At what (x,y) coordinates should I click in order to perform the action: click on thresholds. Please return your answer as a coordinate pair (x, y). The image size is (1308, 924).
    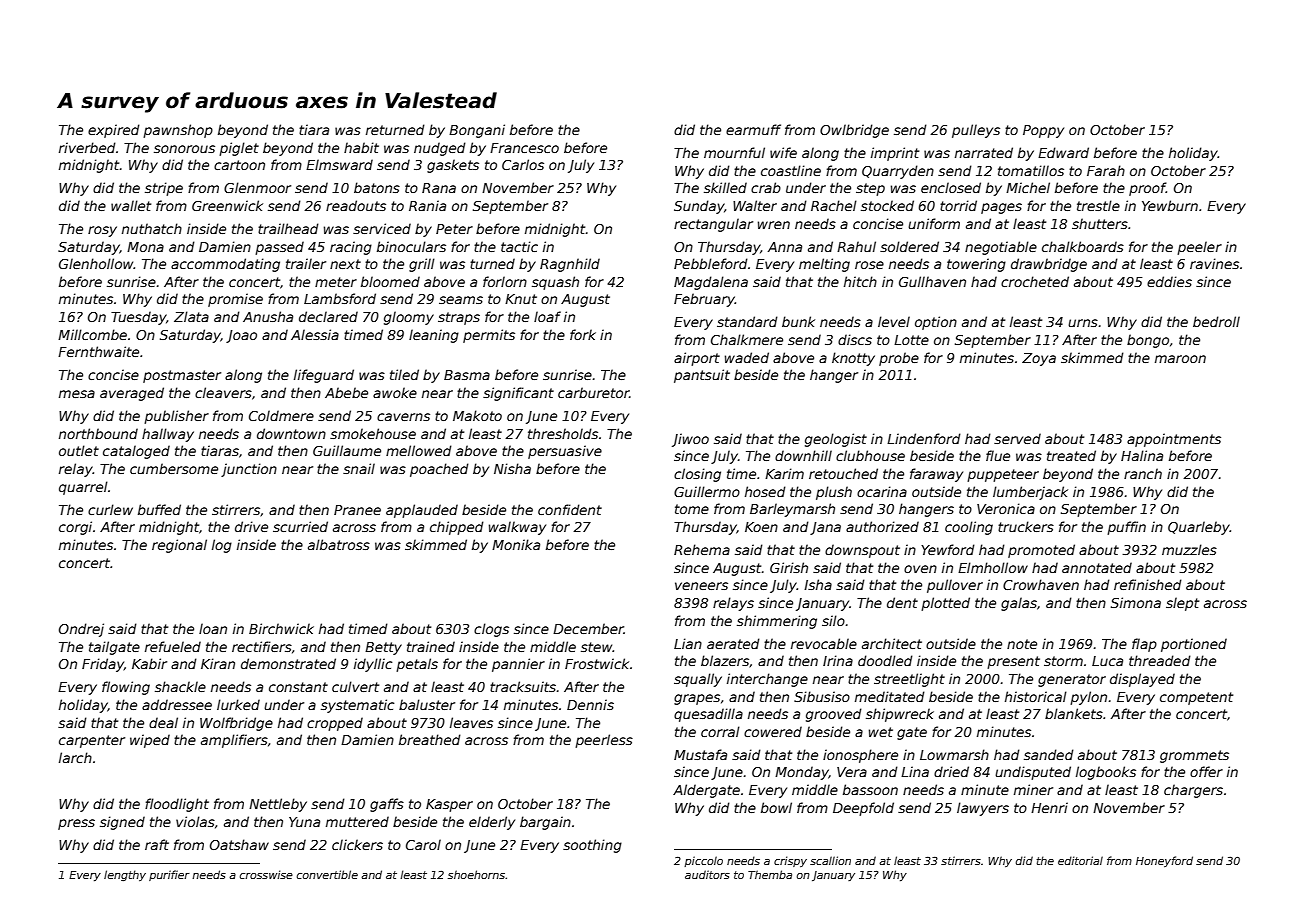
    Looking at the image, I should click on (563, 433).
